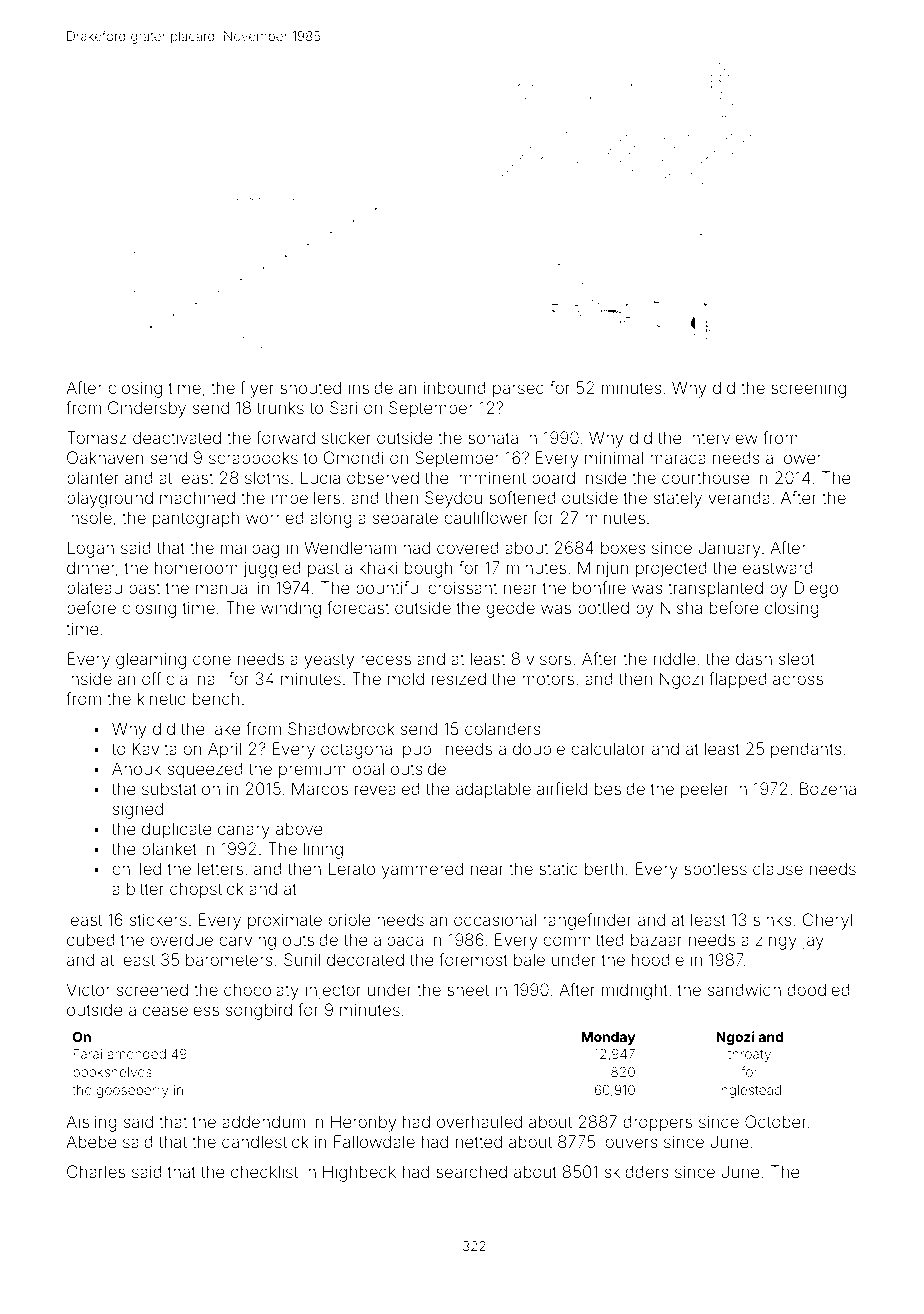 This document has width=924, height=1314. Describe the element at coordinates (510, 609) in the document. I see `geode` at that location.
